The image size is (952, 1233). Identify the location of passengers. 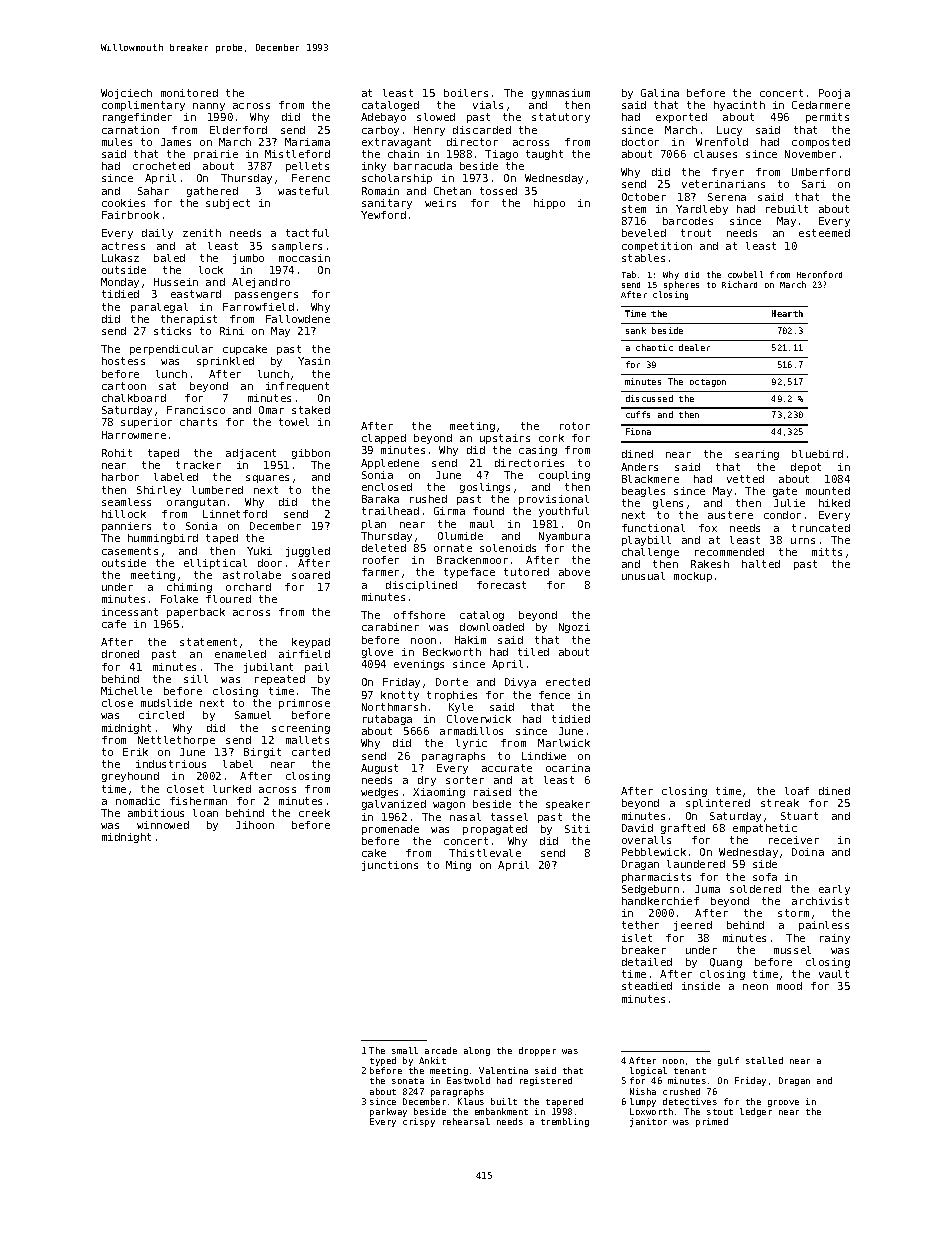
(266, 296).
